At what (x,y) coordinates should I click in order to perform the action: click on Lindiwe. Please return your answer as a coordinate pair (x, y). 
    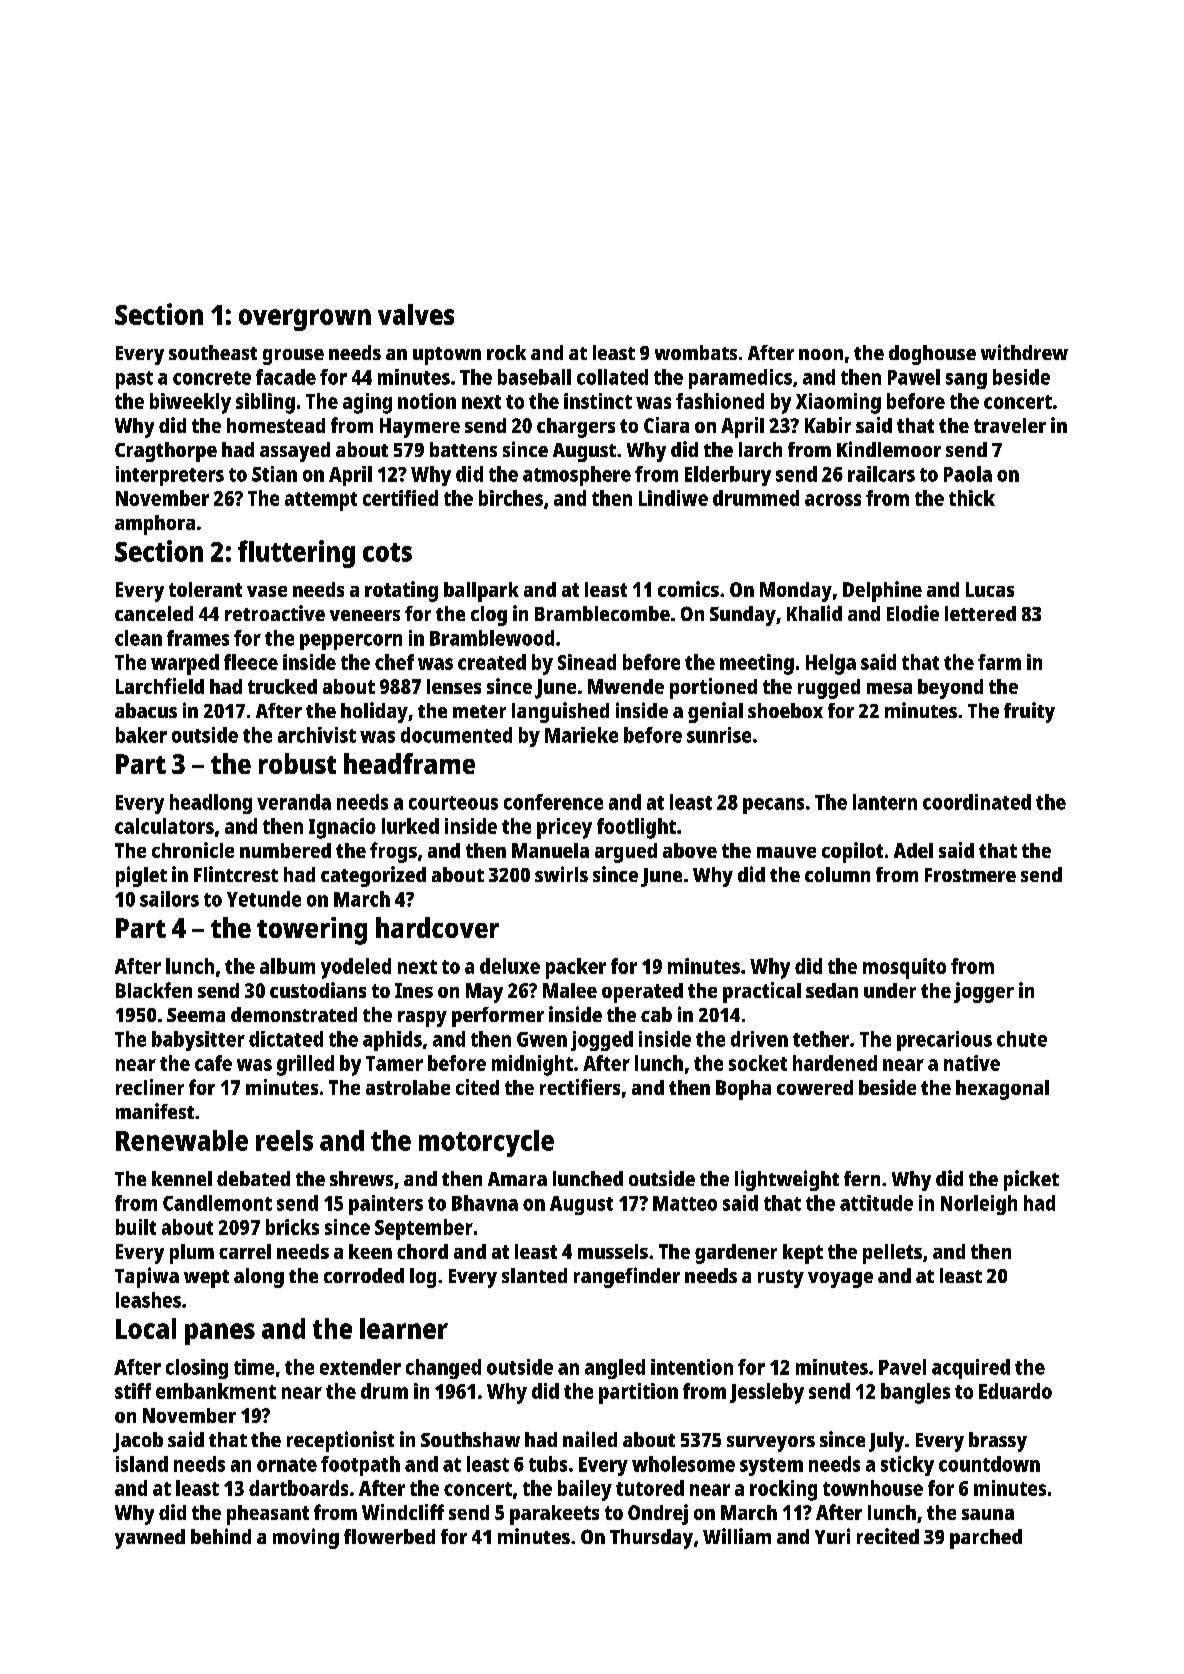
    Looking at the image, I should click on (673, 498).
